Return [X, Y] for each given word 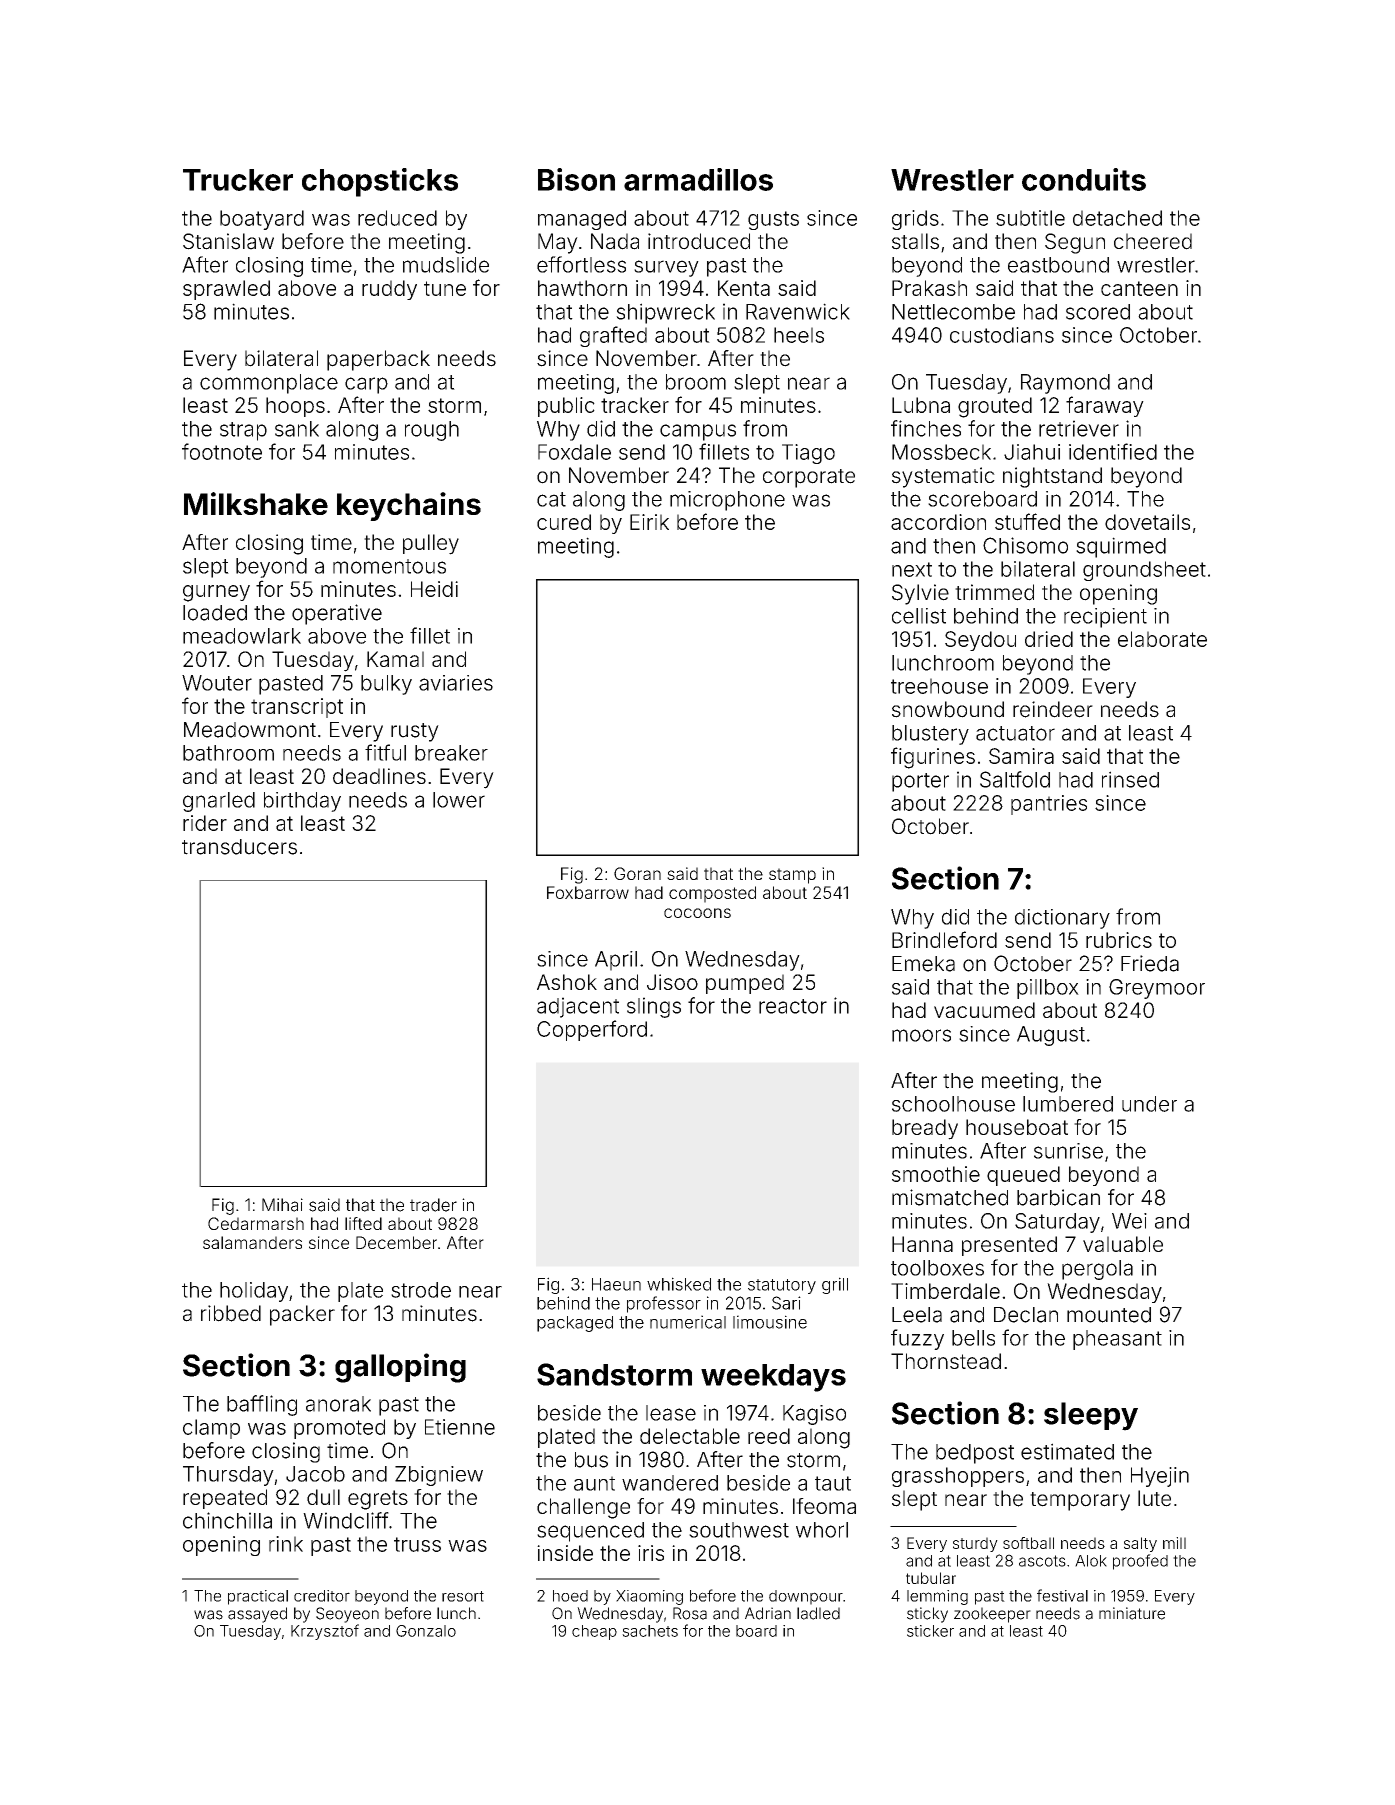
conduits [1084, 179]
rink [286, 1544]
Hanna [922, 1244]
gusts [773, 220]
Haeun [616, 1284]
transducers [239, 847]
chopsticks [380, 182]
